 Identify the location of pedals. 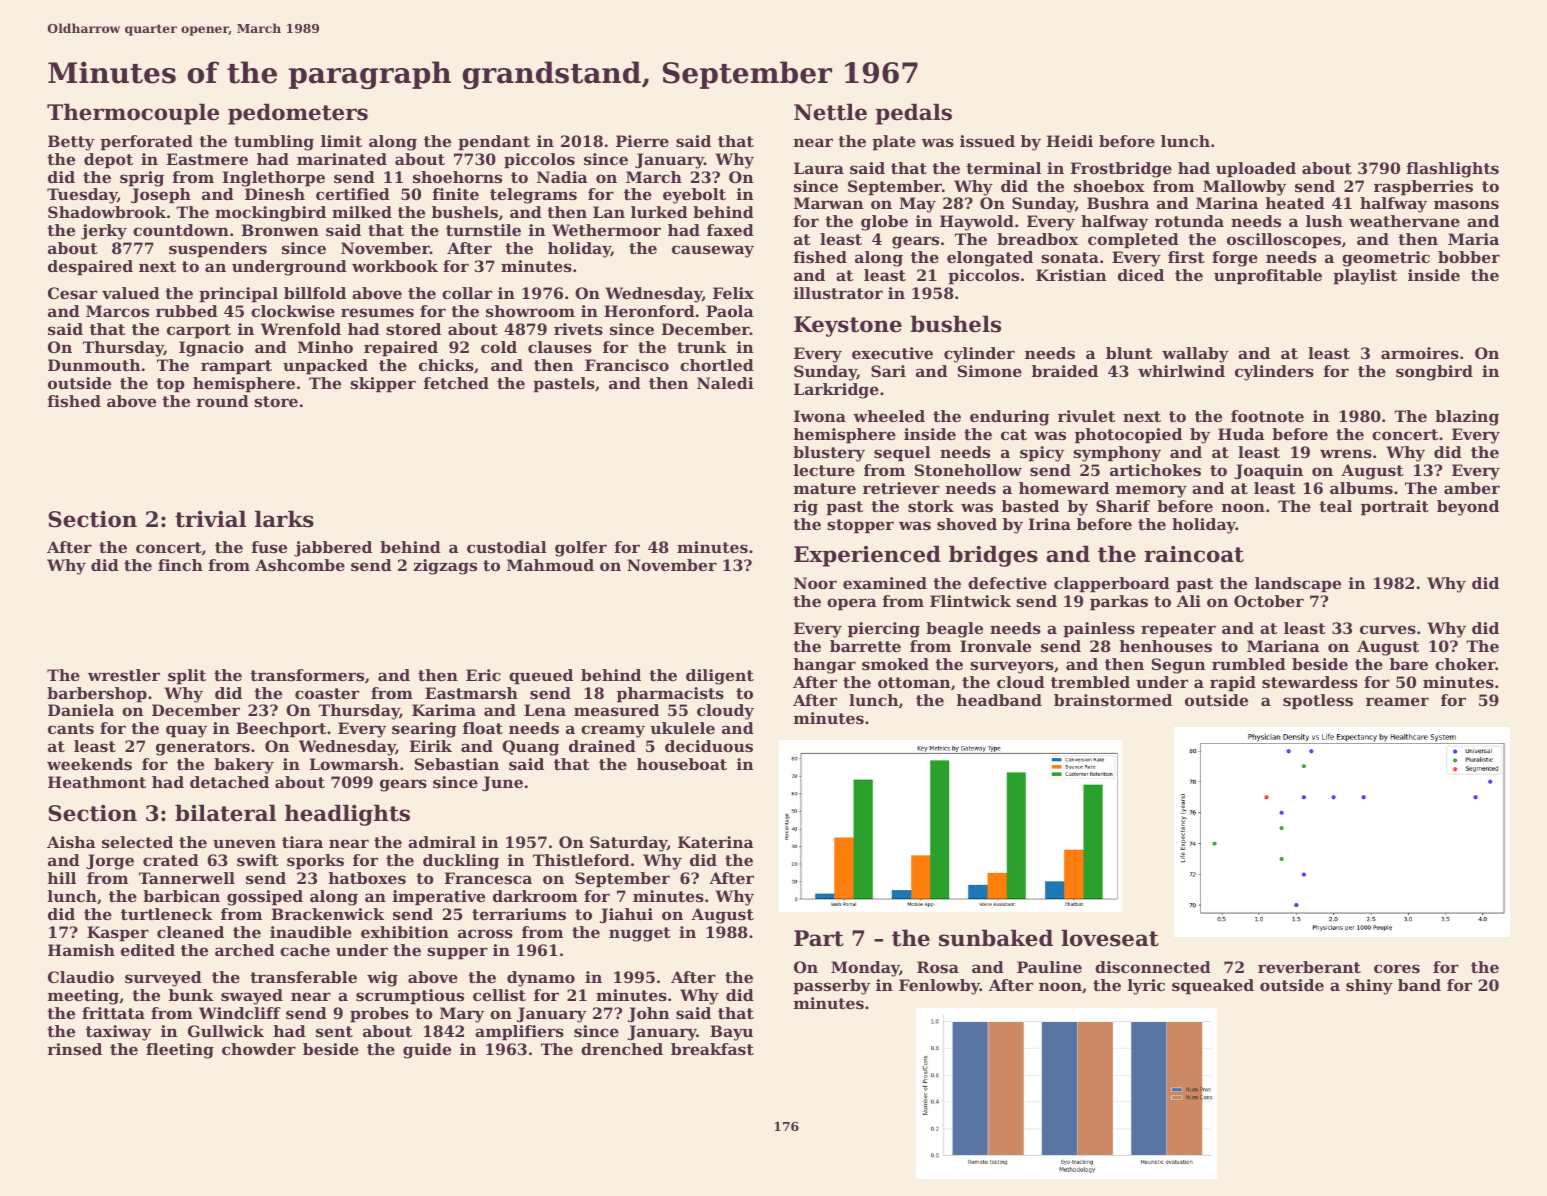
(913, 114).
